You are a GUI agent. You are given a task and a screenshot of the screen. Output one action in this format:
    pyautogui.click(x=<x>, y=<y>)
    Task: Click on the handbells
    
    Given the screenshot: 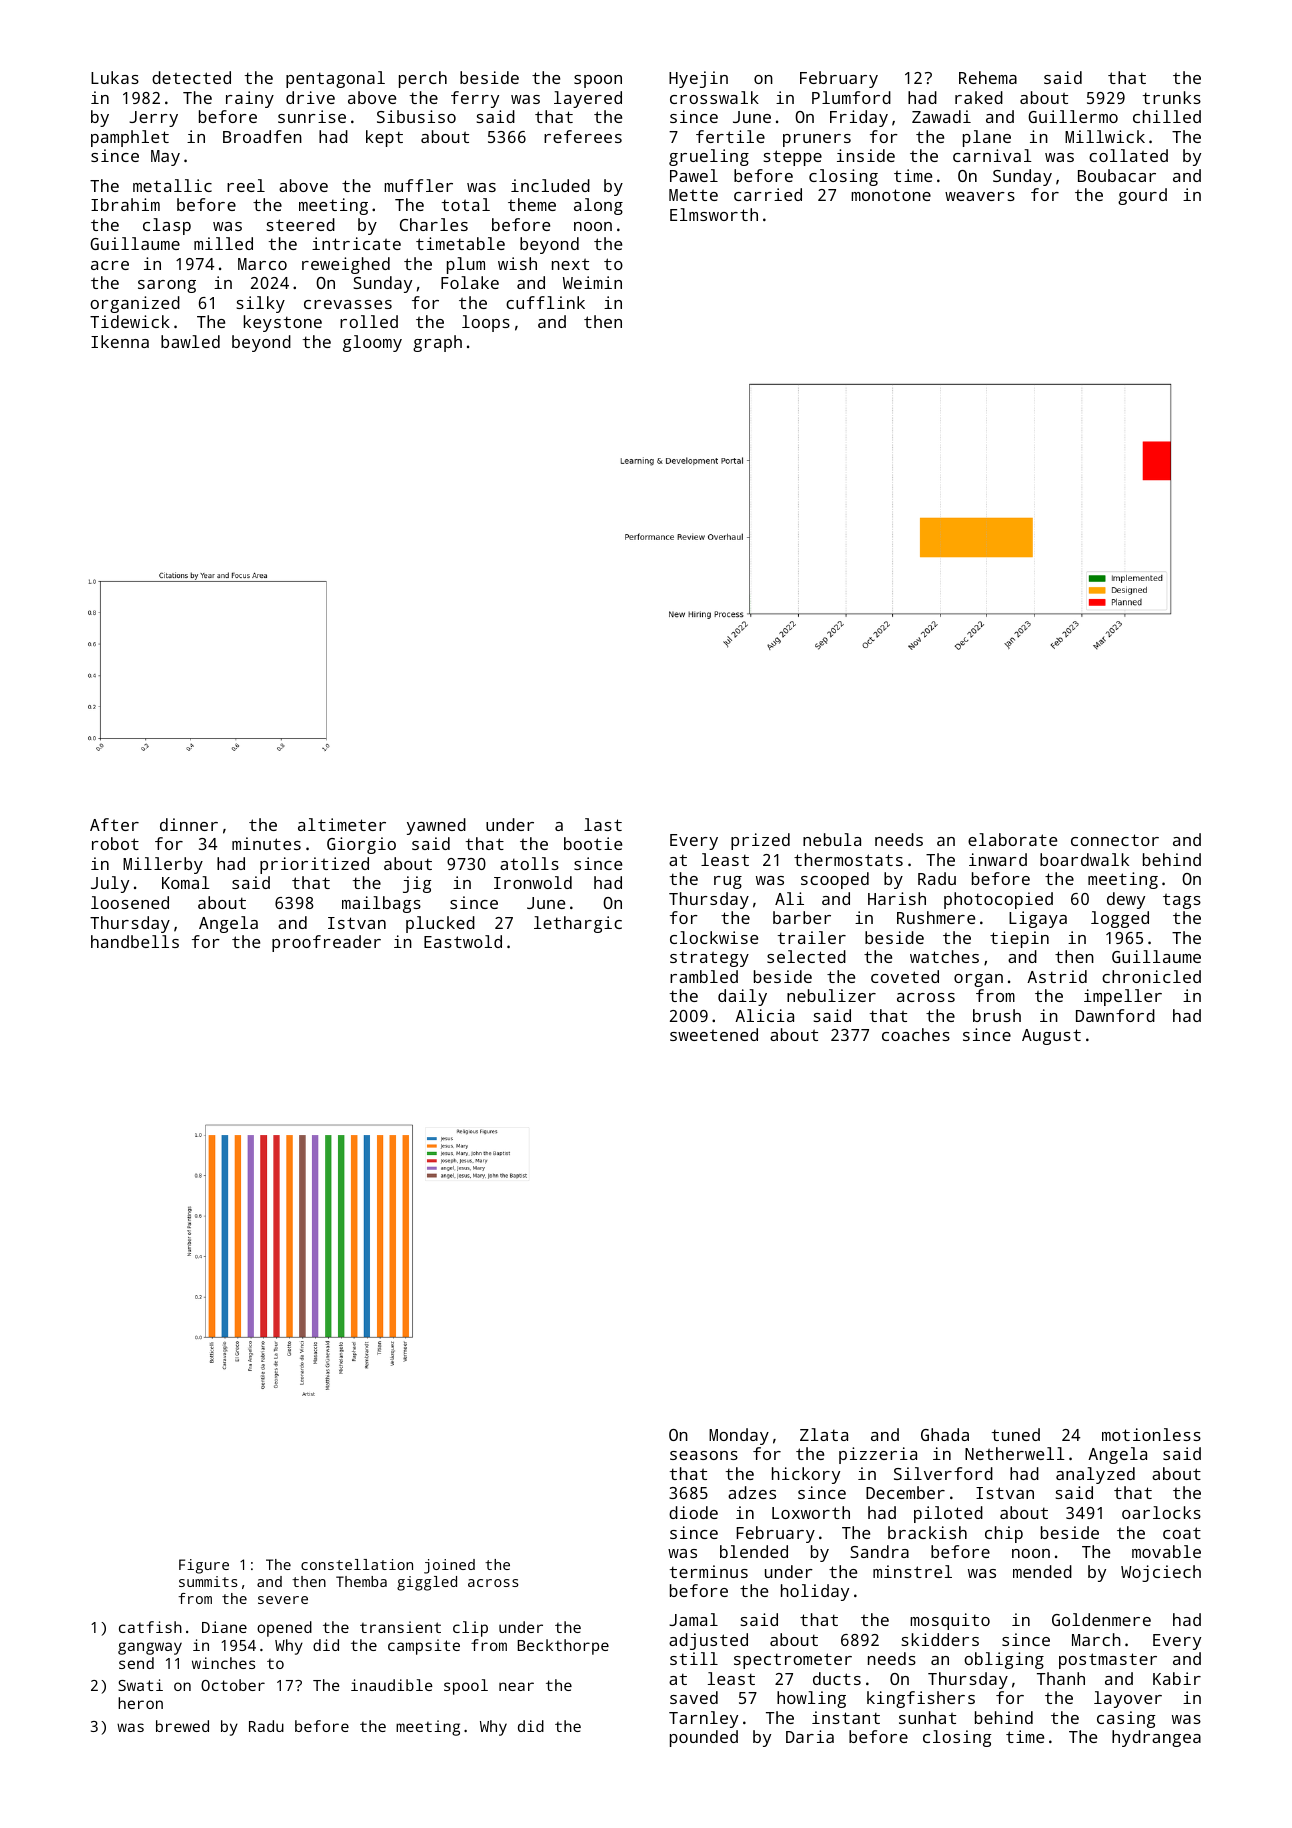 What is the action you would take?
    pyautogui.click(x=135, y=941)
